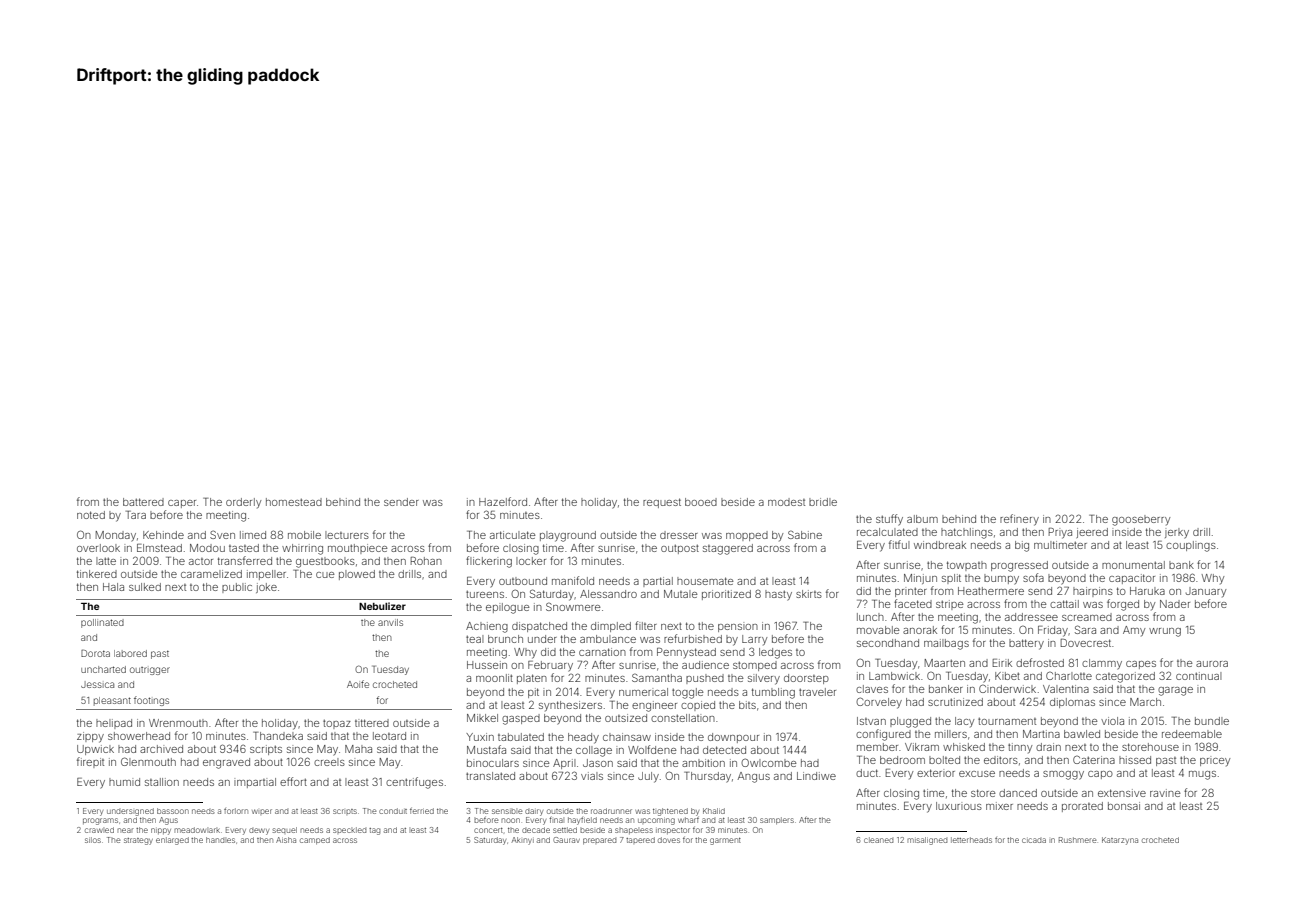  I want to click on danced, so click(1018, 793).
